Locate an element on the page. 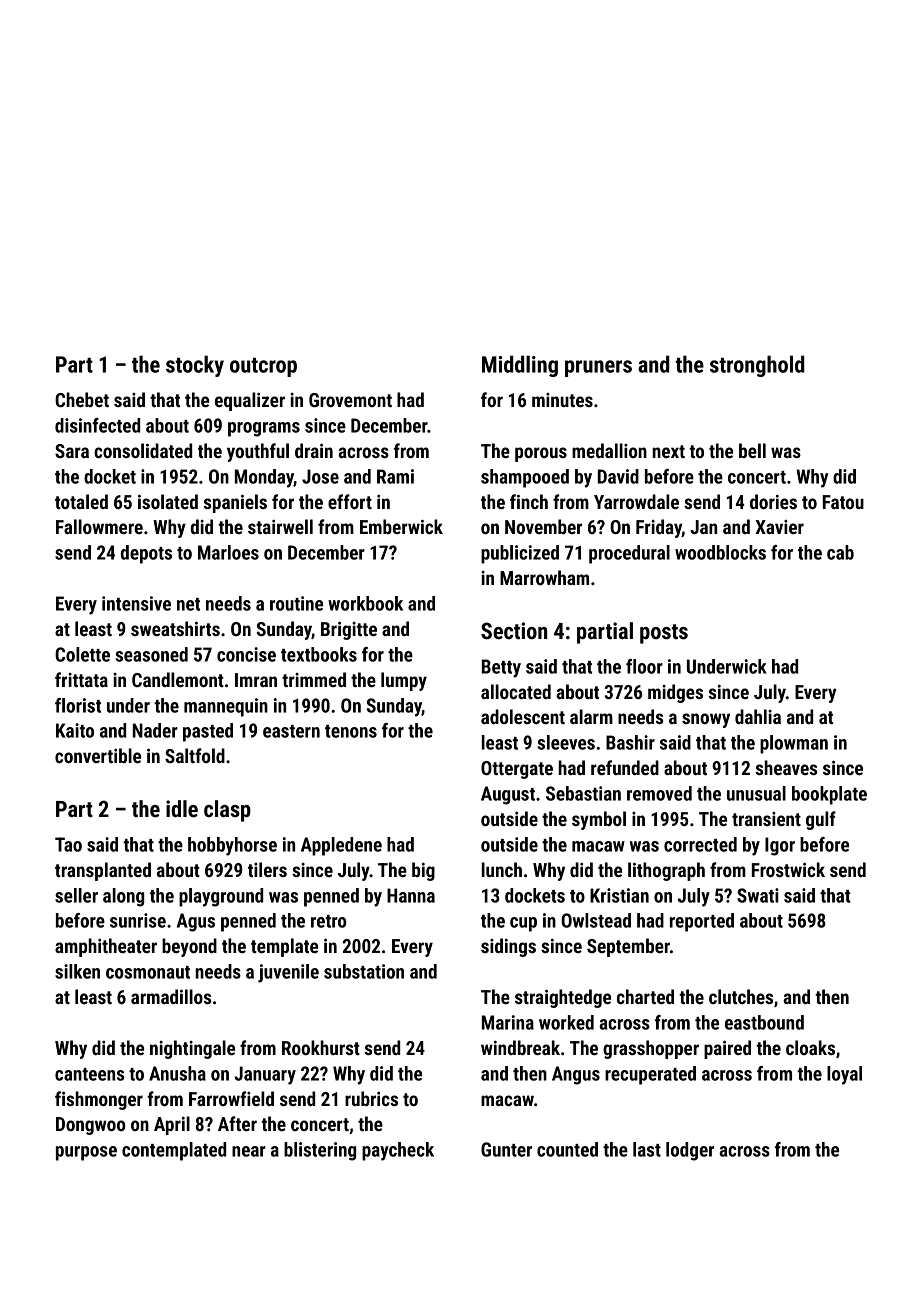 The image size is (924, 1311). stronghold is located at coordinates (757, 366).
